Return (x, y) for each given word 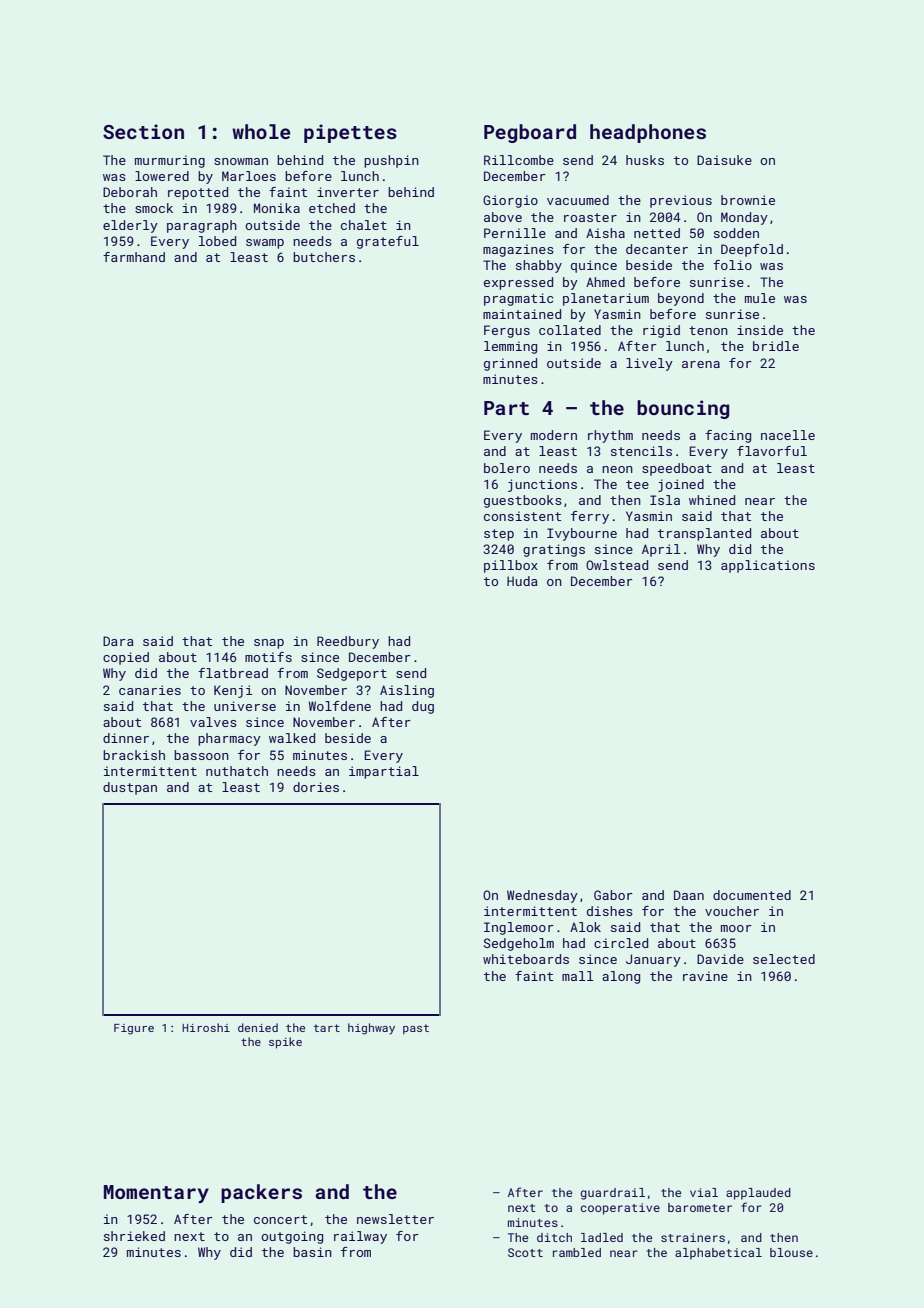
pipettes (350, 133)
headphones (648, 133)
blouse (791, 1252)
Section (143, 131)
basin (312, 1252)
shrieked (134, 1236)
